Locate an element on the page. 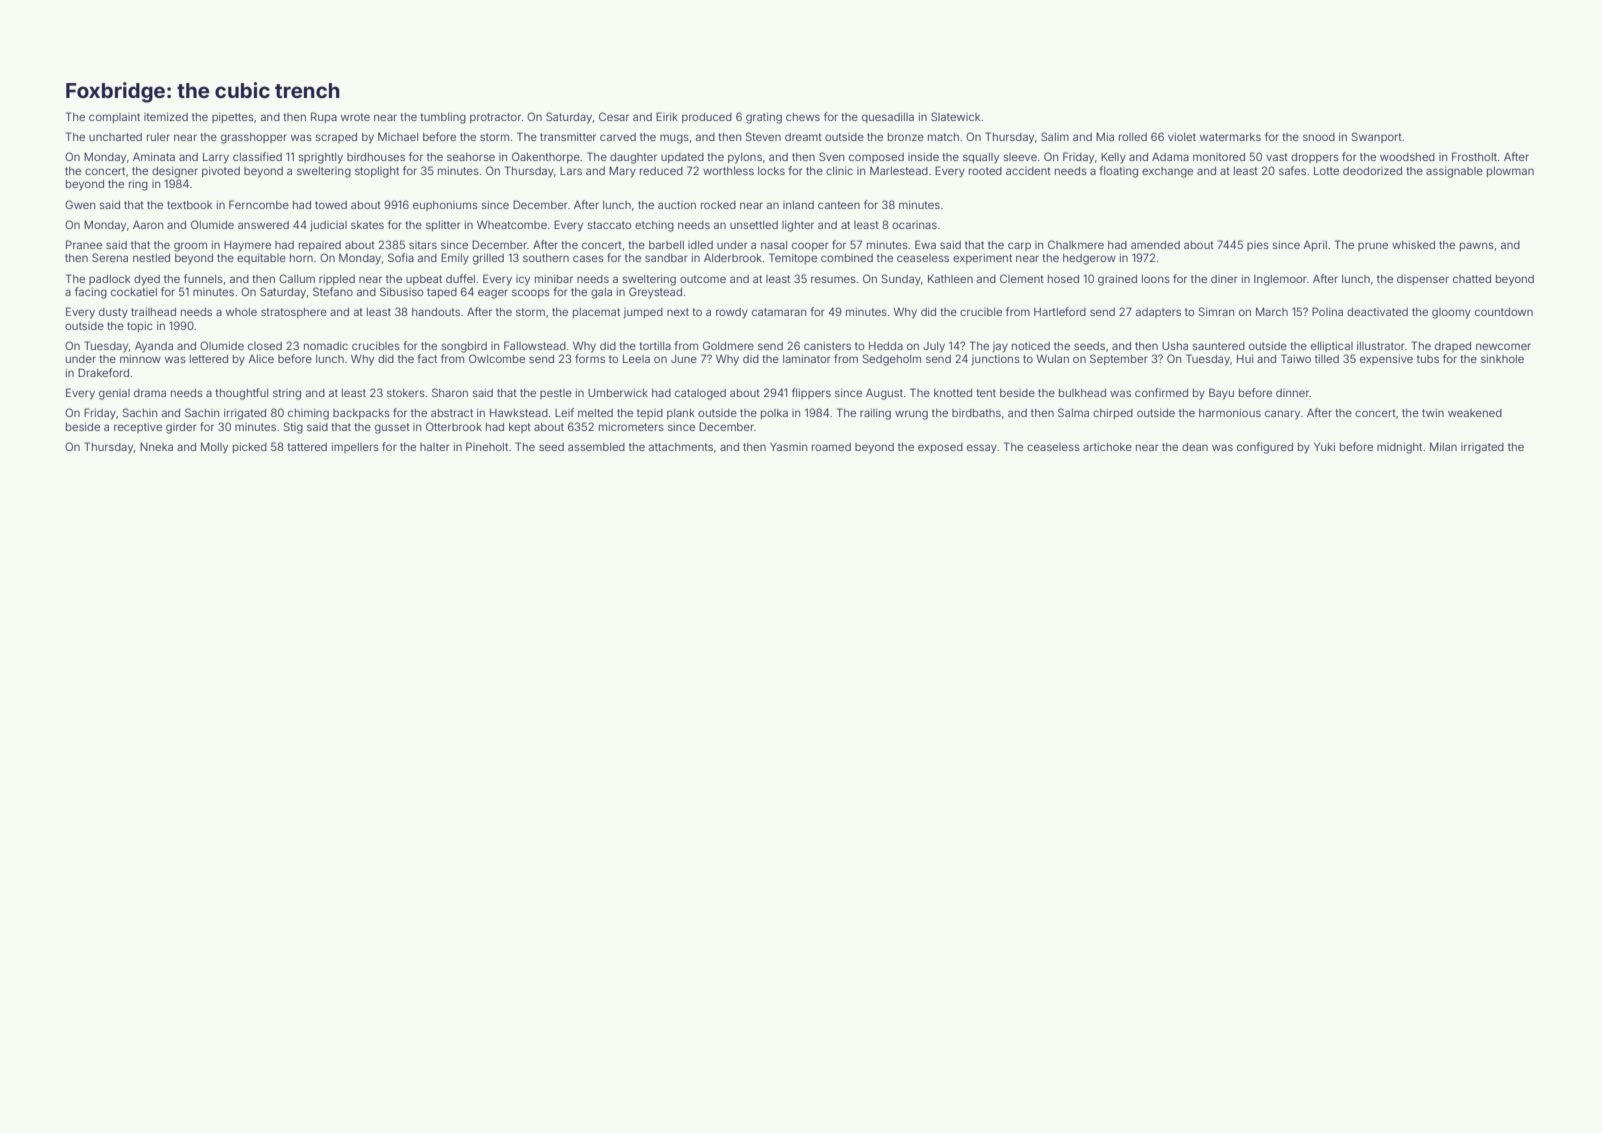 This page has width=1602, height=1133. Umberwick is located at coordinates (618, 392).
